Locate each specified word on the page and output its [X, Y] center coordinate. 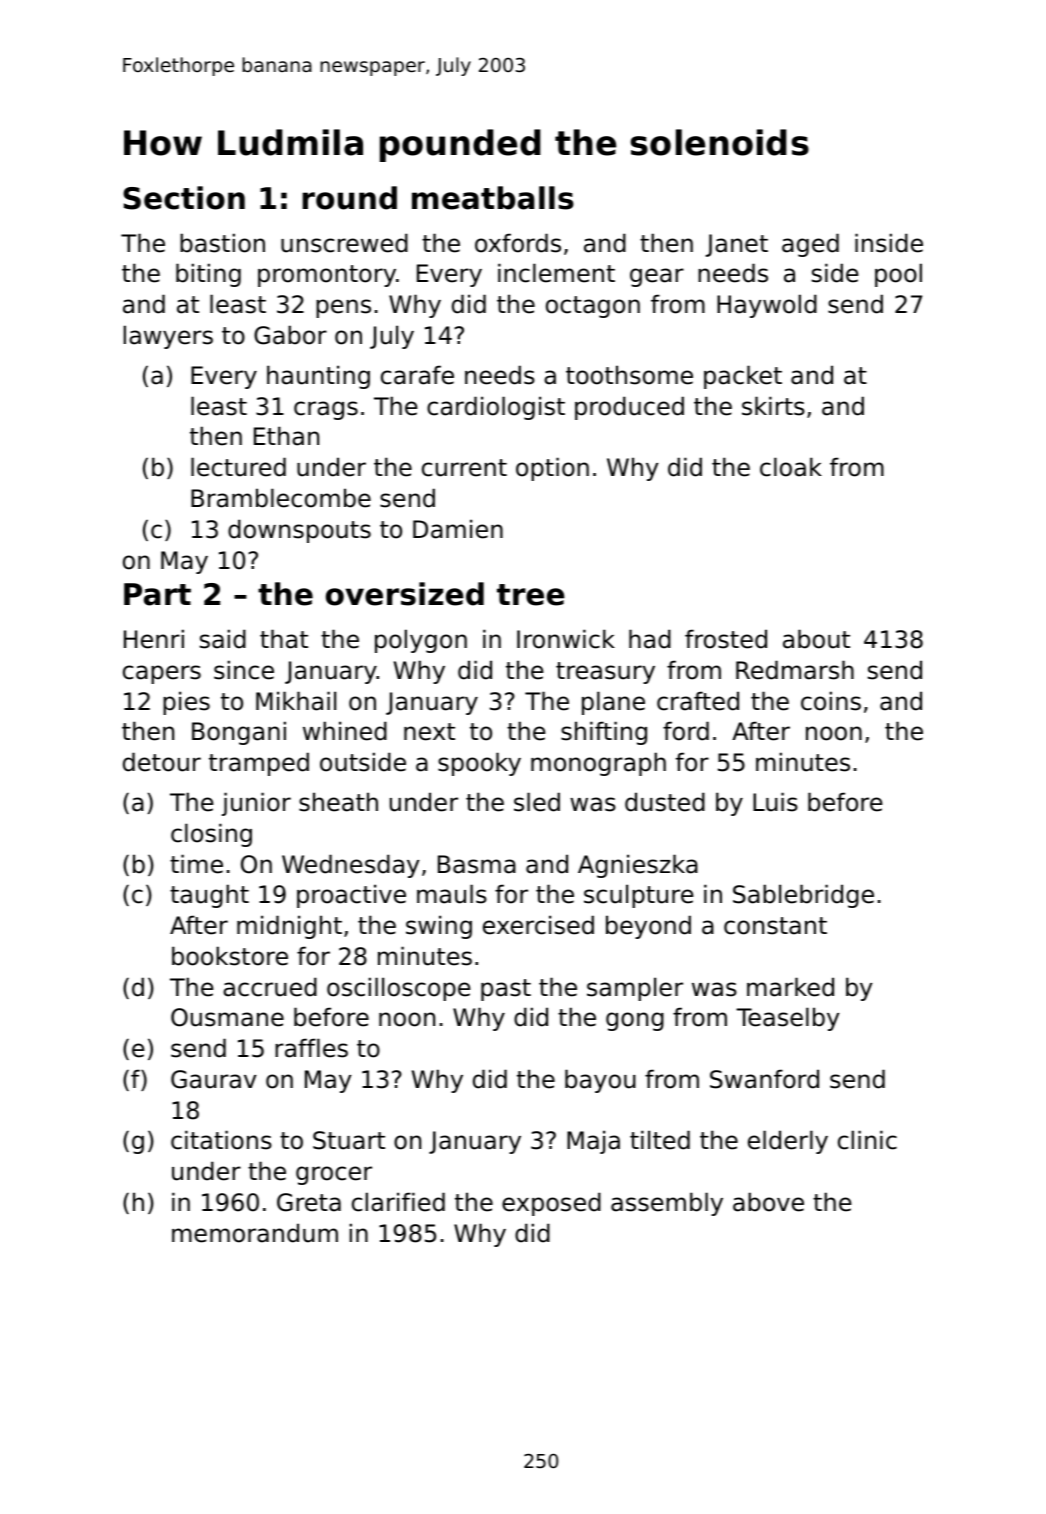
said [223, 639]
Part [157, 594]
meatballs [493, 198]
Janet [736, 245]
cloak [791, 467]
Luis [775, 802]
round [349, 198]
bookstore [230, 956]
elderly [788, 1142]
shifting [604, 733]
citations [221, 1140]
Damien [458, 529]
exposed [551, 1204]
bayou [600, 1081]
